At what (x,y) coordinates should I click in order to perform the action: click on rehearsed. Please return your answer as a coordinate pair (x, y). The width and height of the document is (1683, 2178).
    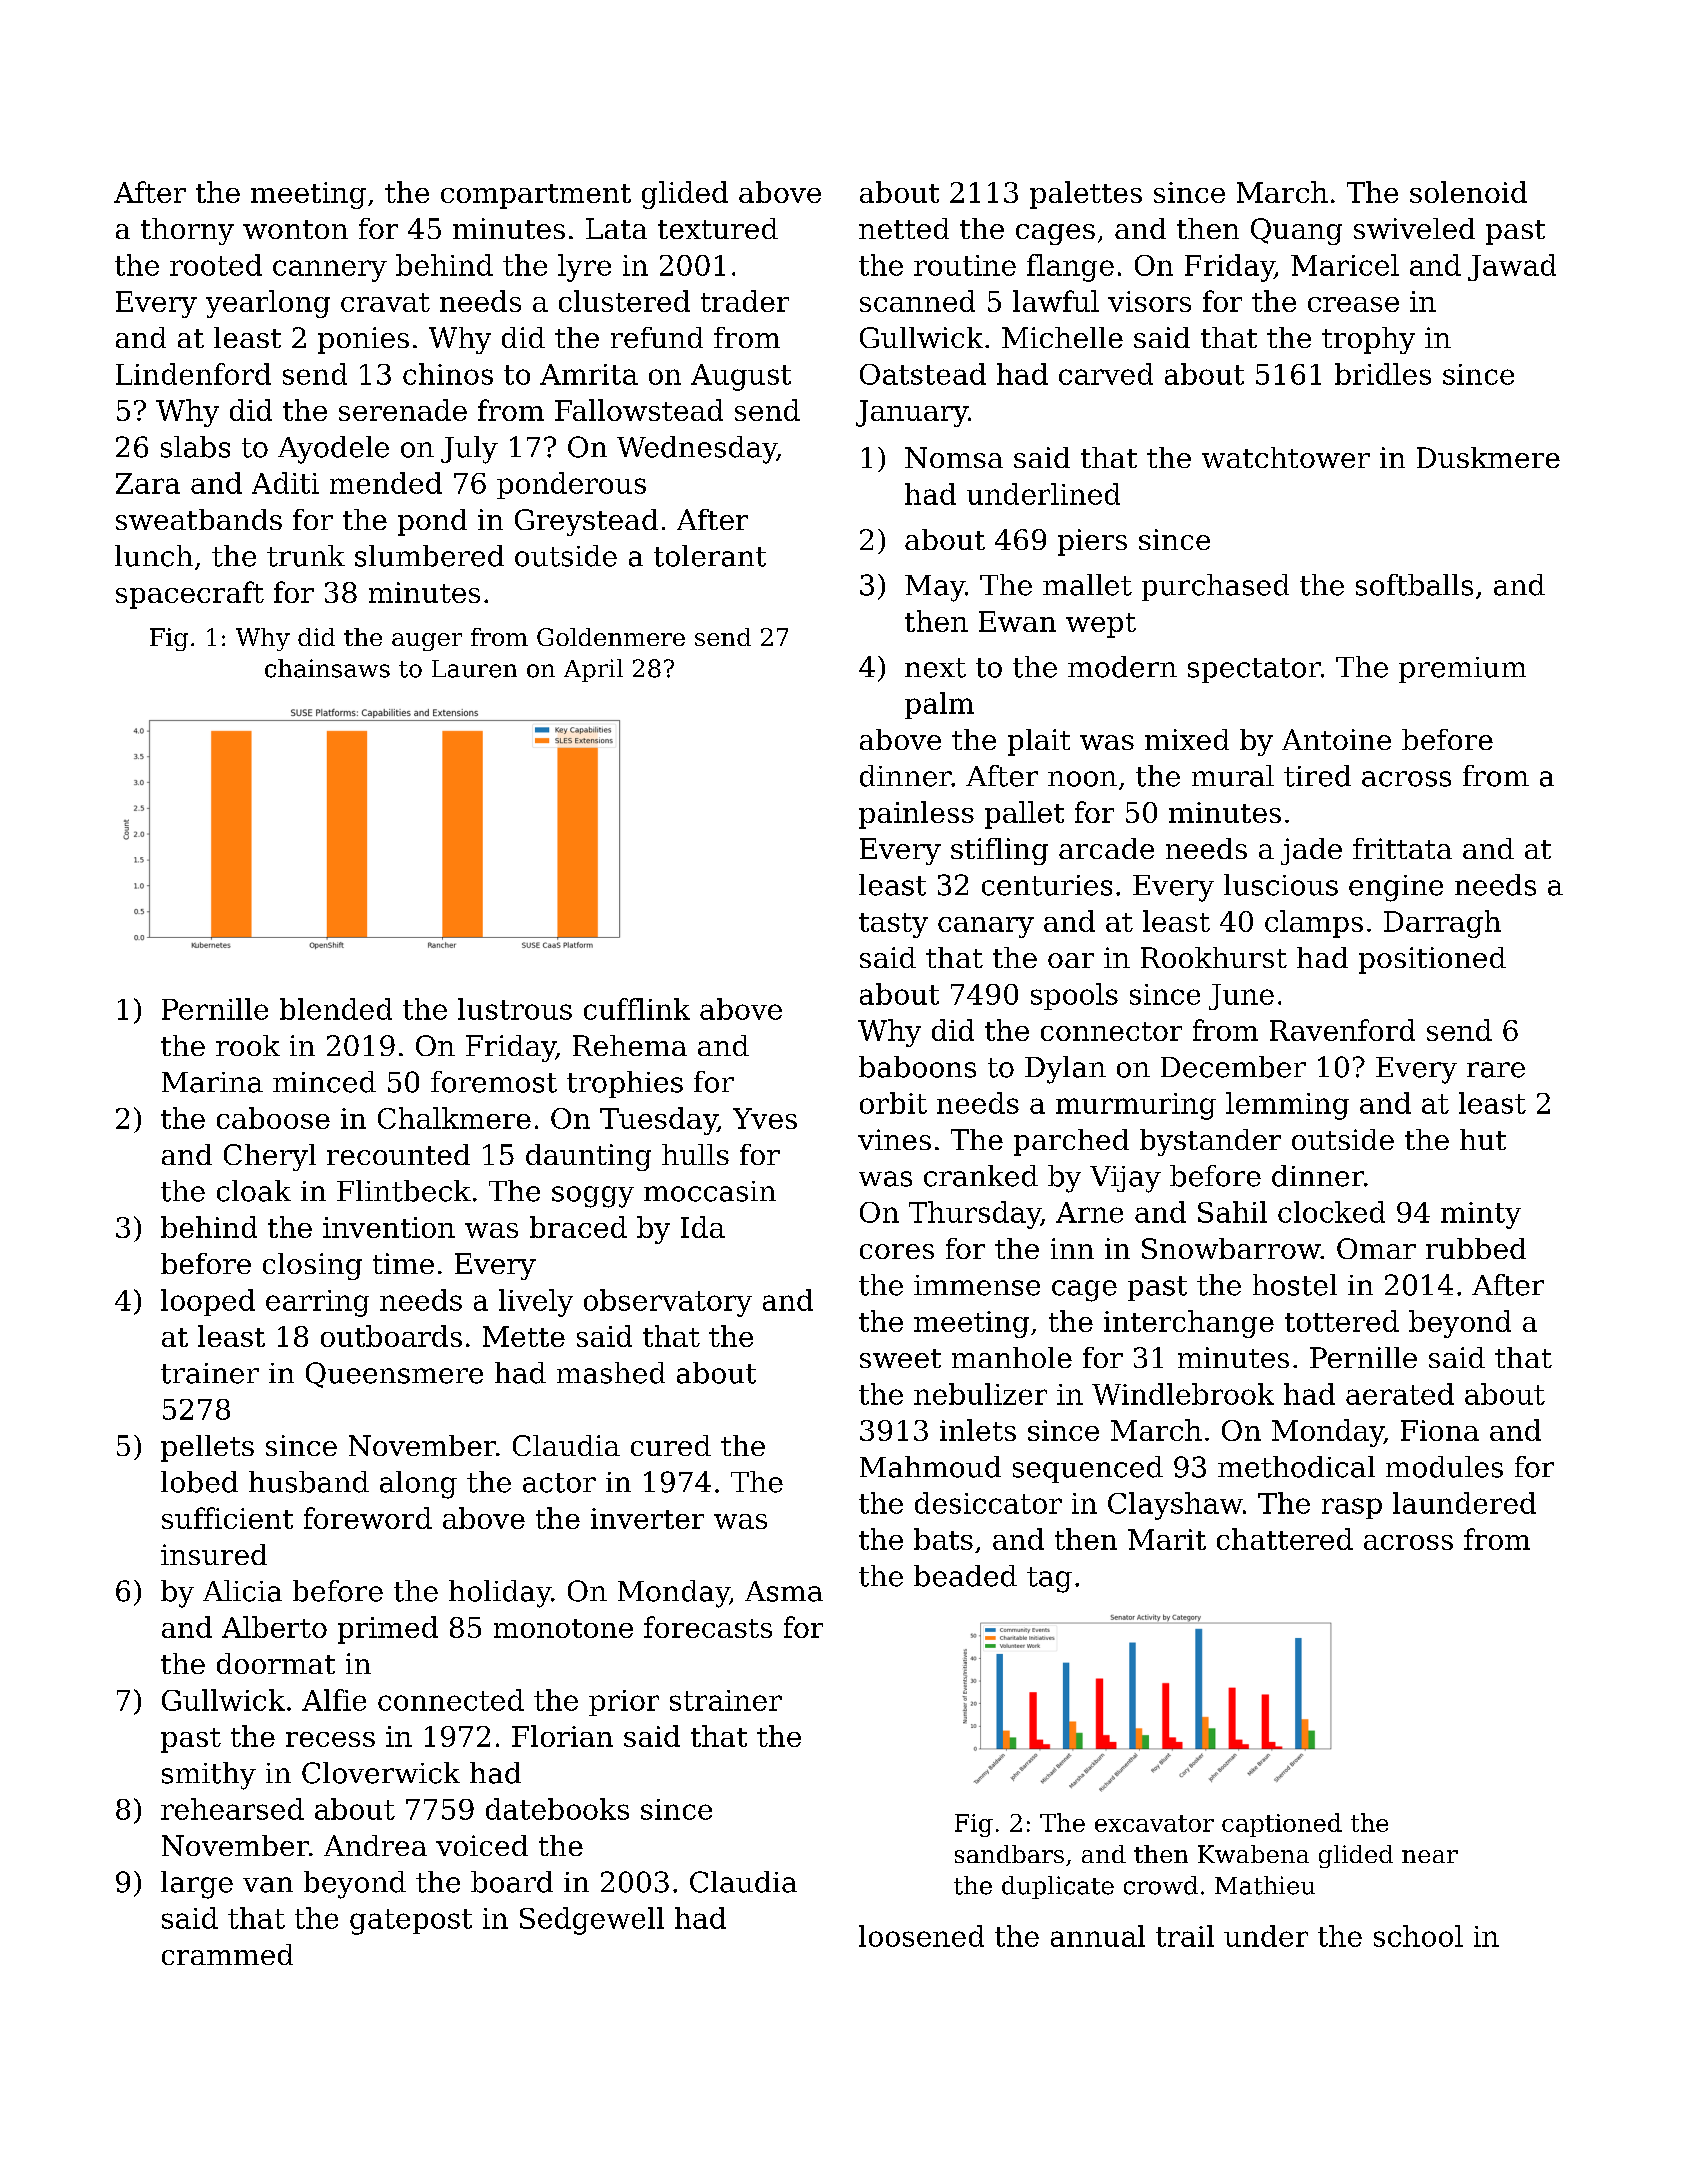
    Looking at the image, I should click on (232, 1809).
